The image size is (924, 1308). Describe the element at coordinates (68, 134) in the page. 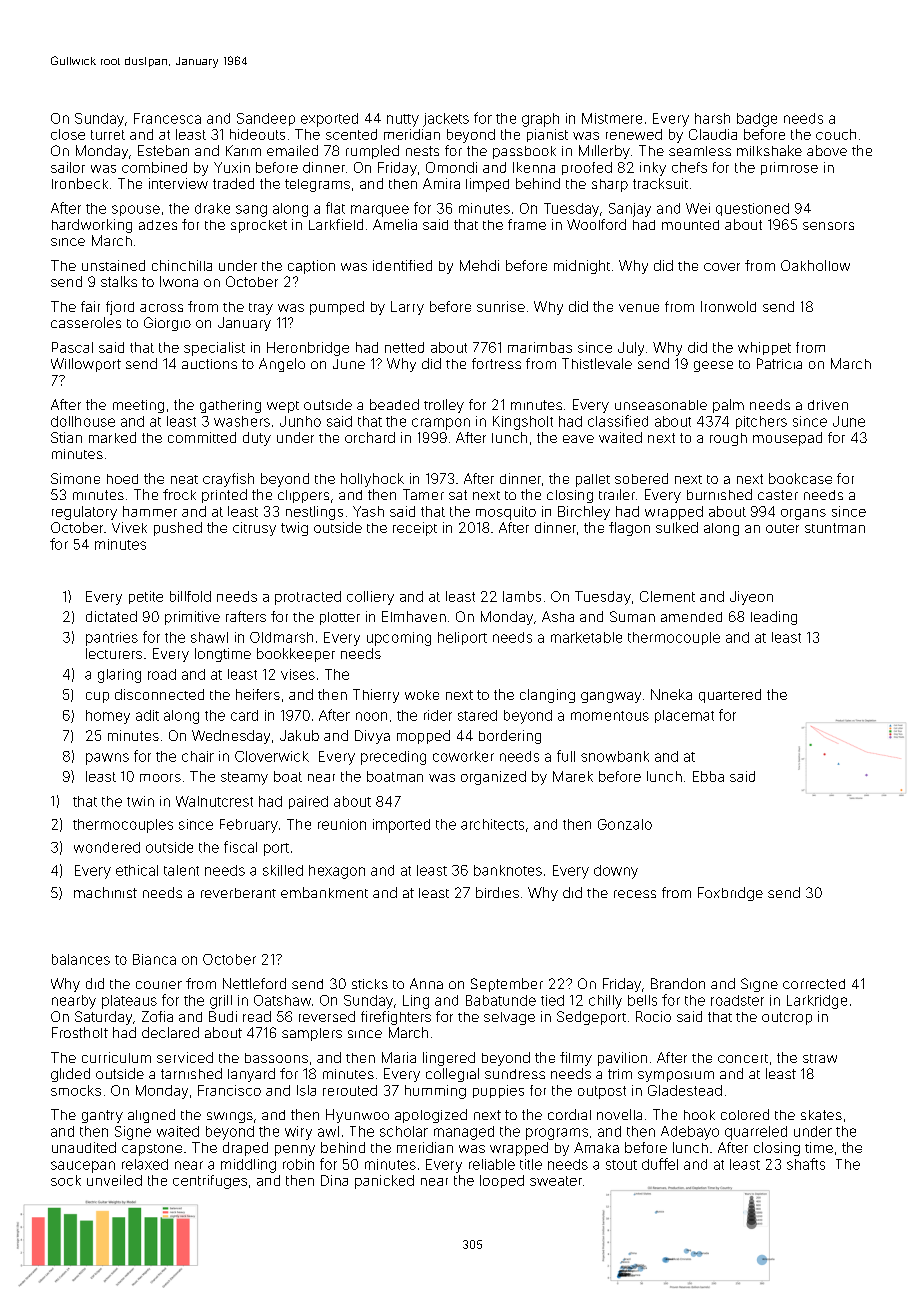

I see `close` at that location.
